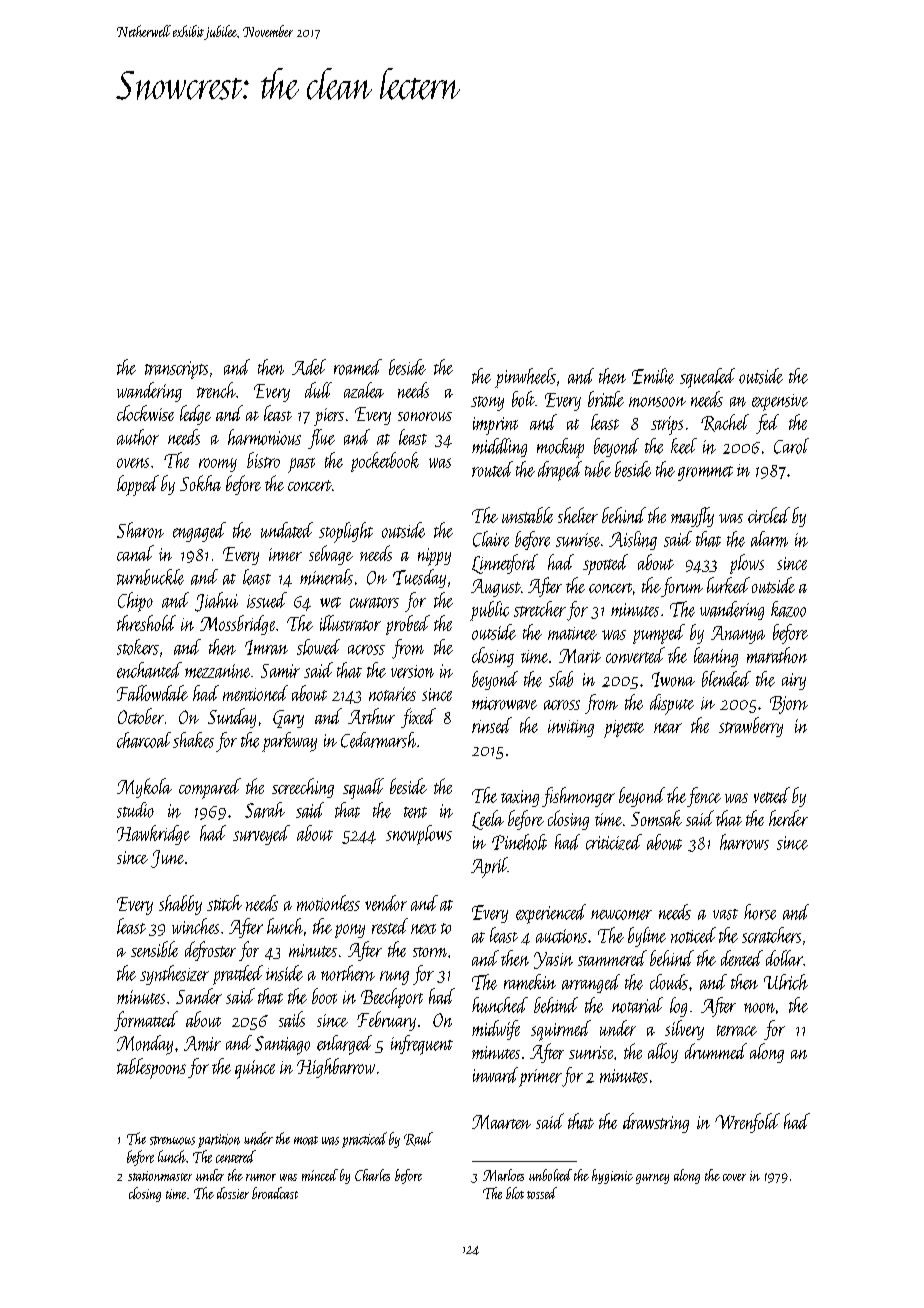 The image size is (924, 1308). What do you see at coordinates (408, 625) in the image?
I see `probed` at bounding box center [408, 625].
